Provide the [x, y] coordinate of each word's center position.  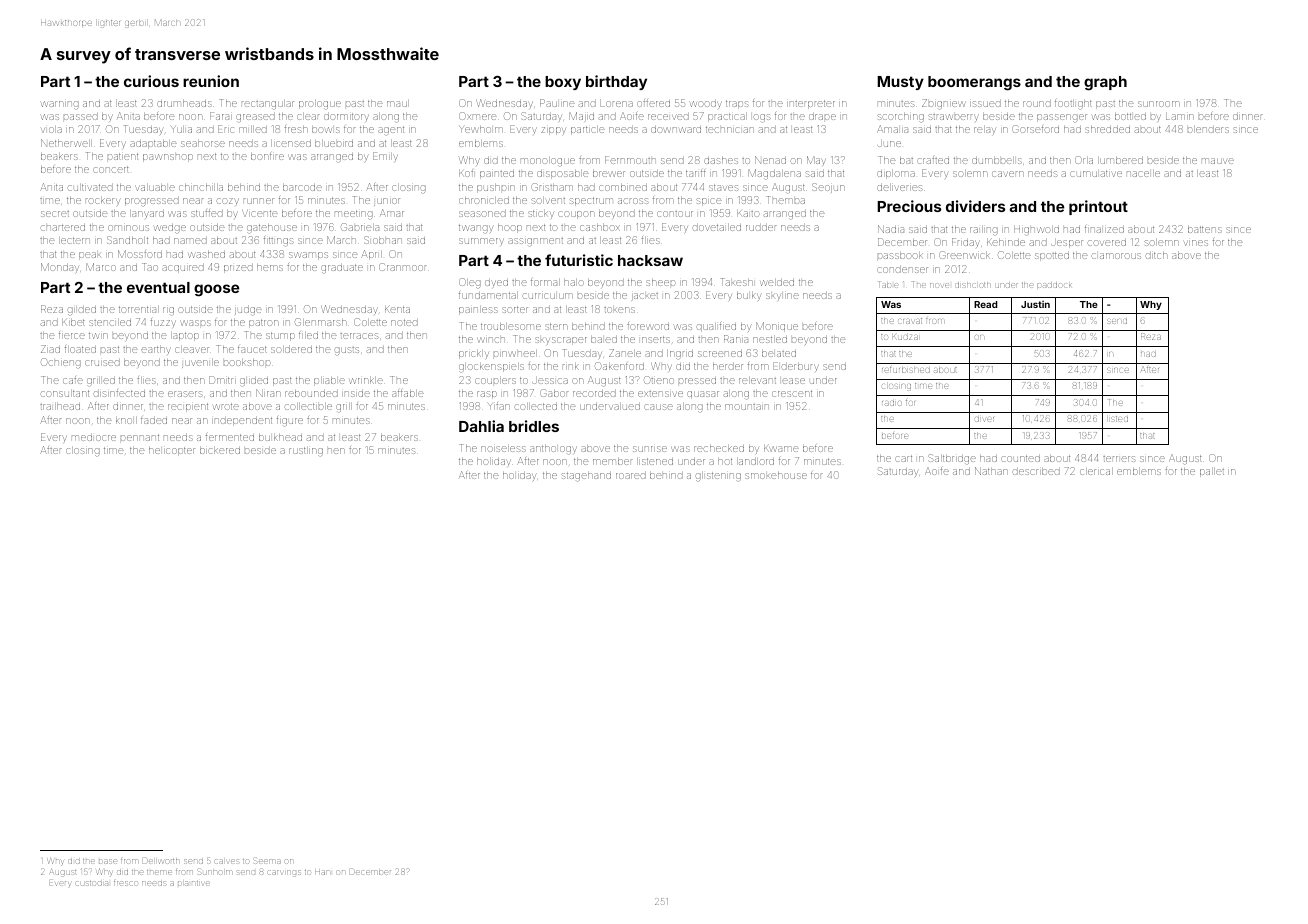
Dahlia [481, 426]
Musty [900, 83]
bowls [326, 129]
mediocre [94, 437]
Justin [1035, 304]
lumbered [1120, 160]
